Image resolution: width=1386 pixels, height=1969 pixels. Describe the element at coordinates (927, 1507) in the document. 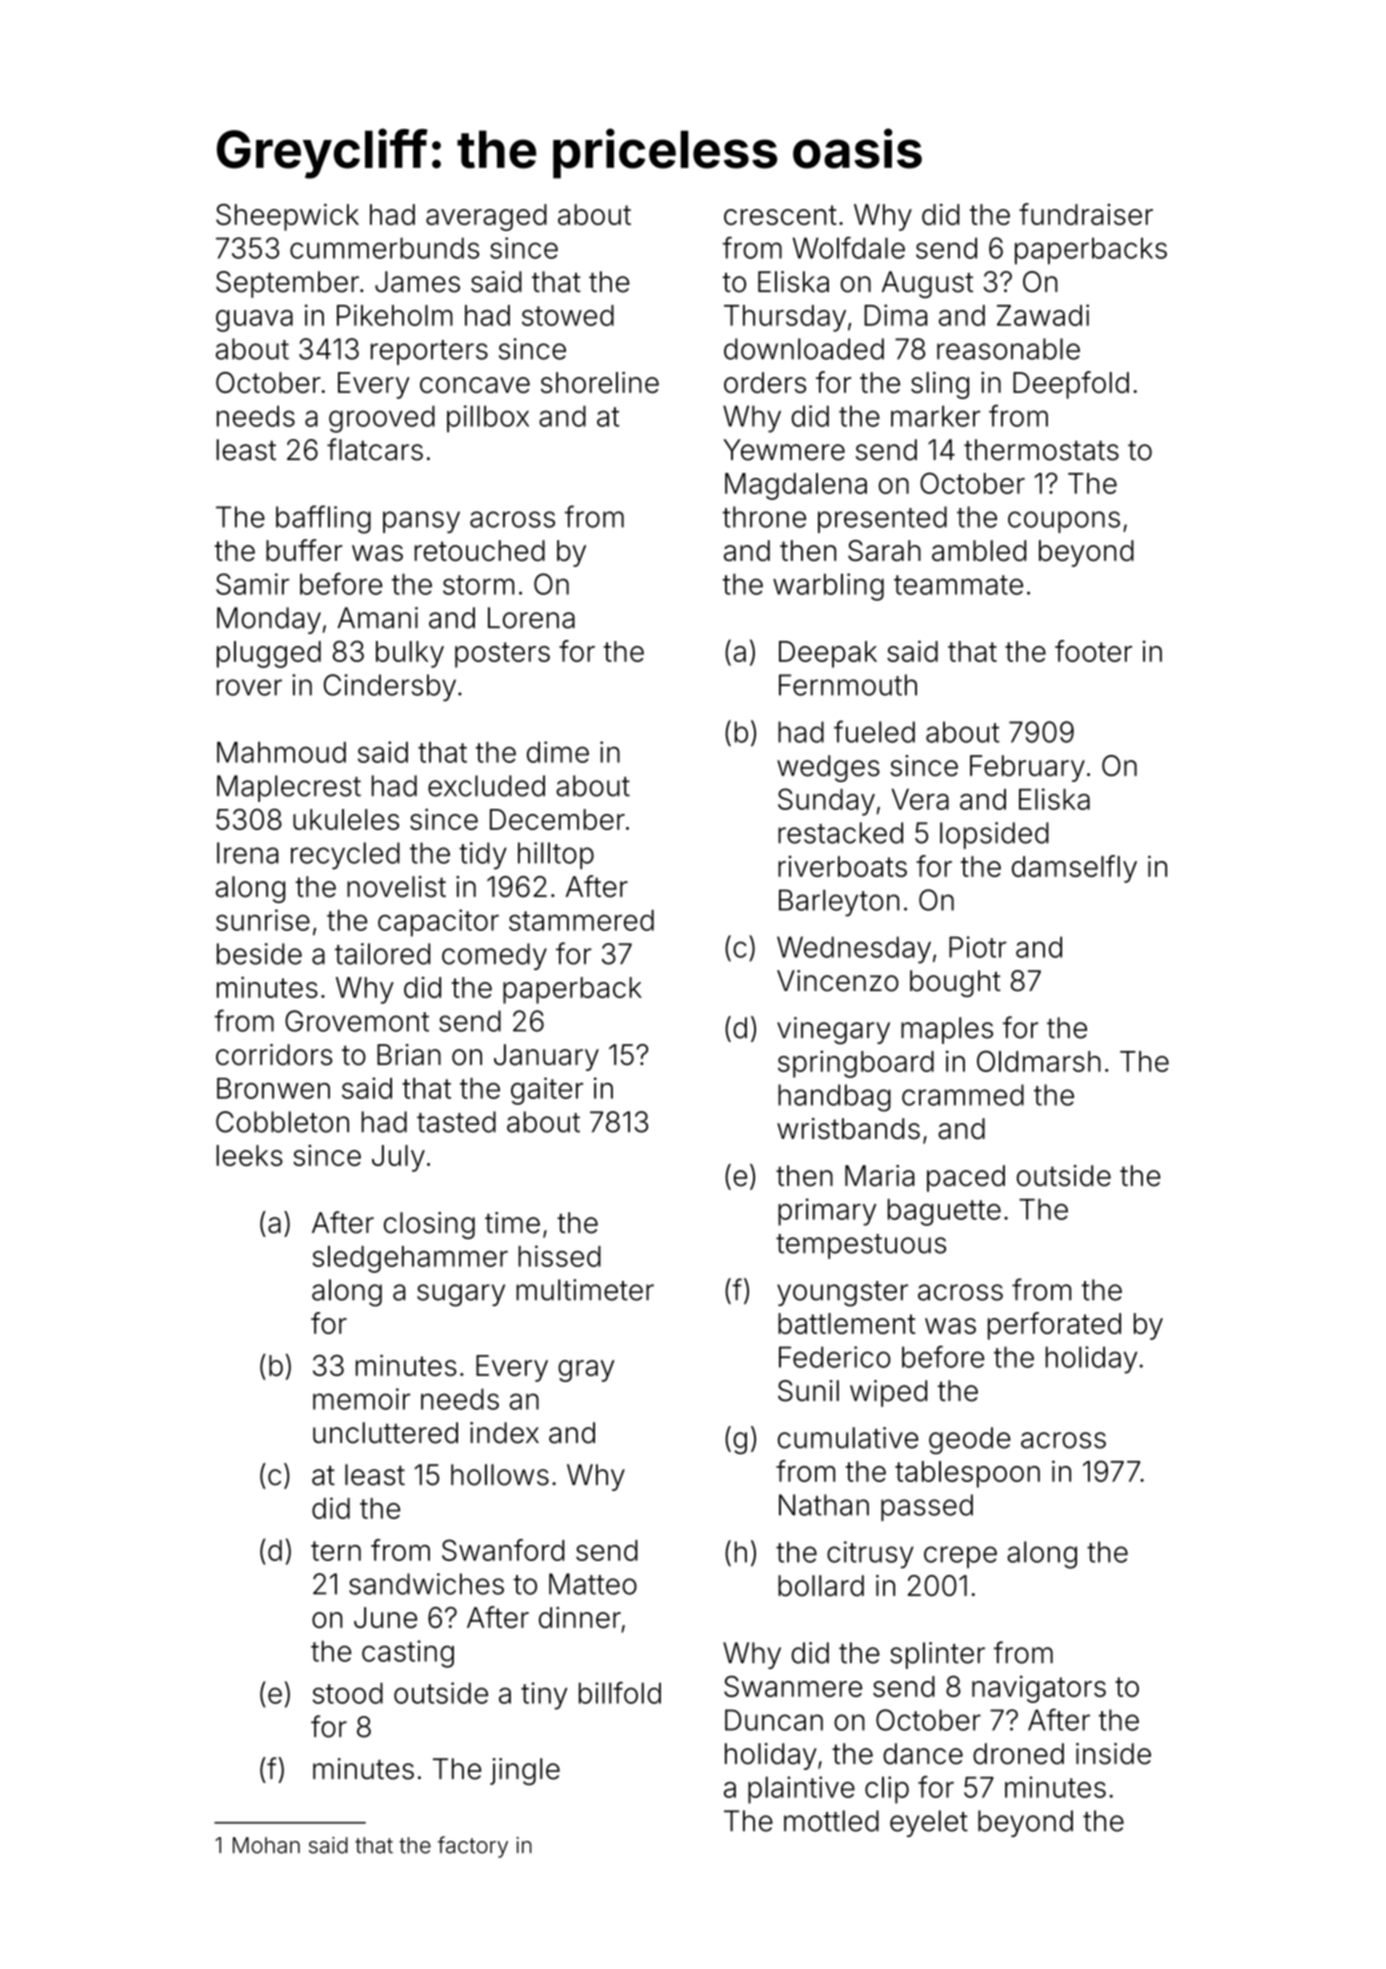

I see `passed` at that location.
